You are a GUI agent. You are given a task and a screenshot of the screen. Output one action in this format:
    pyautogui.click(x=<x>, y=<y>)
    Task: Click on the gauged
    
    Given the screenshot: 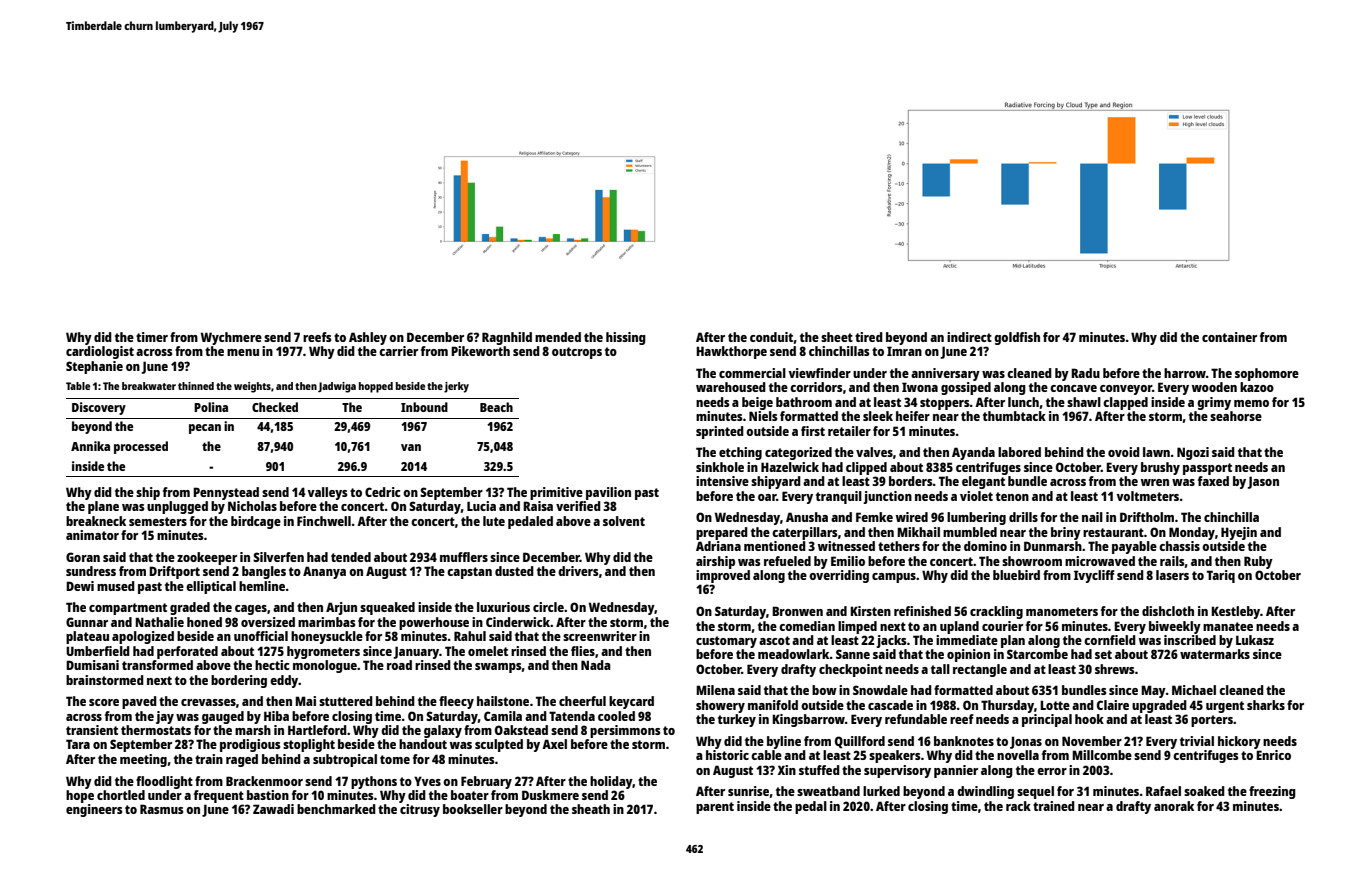 What is the action you would take?
    pyautogui.click(x=223, y=717)
